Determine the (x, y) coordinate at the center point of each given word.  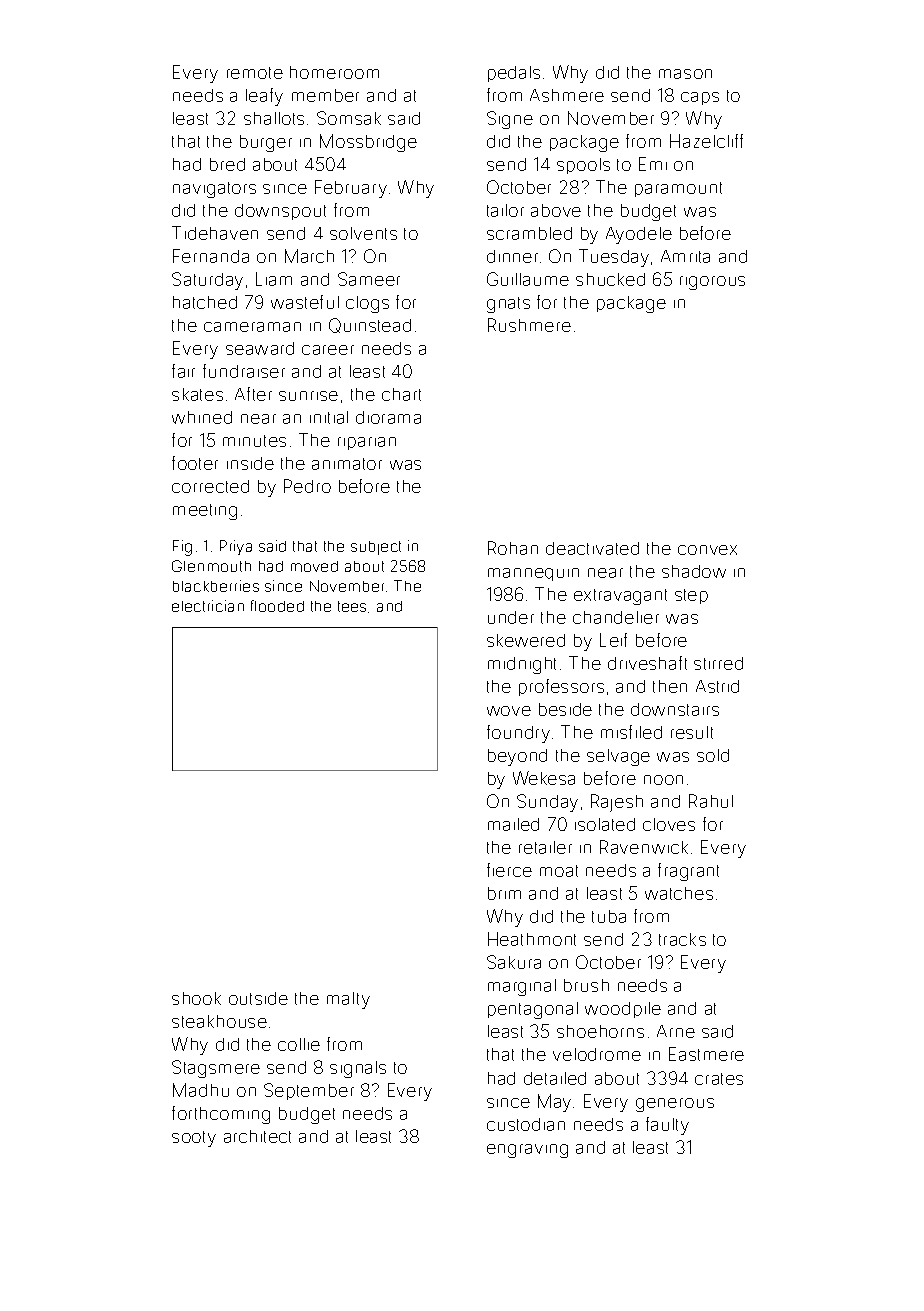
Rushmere (529, 325)
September (309, 1091)
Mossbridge (368, 143)
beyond (517, 757)
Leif (613, 640)
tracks (682, 939)
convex (707, 550)
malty (348, 1000)
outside (258, 998)
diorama (388, 417)
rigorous (712, 283)
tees (352, 606)
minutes (254, 441)
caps (700, 98)
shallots (274, 118)
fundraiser (244, 371)
